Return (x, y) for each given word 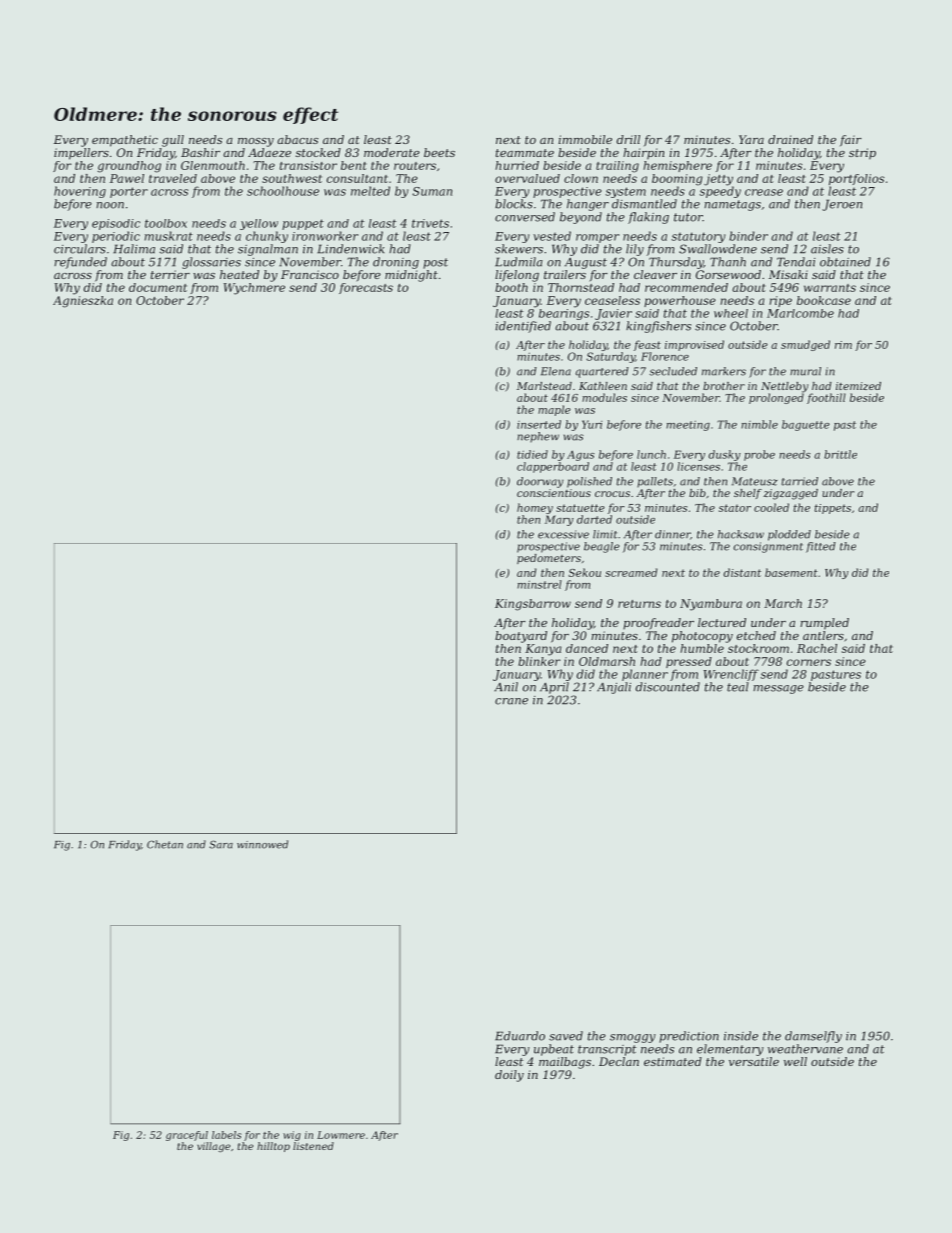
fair (851, 140)
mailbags (565, 1063)
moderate (392, 152)
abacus (297, 139)
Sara (221, 844)
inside (741, 1036)
